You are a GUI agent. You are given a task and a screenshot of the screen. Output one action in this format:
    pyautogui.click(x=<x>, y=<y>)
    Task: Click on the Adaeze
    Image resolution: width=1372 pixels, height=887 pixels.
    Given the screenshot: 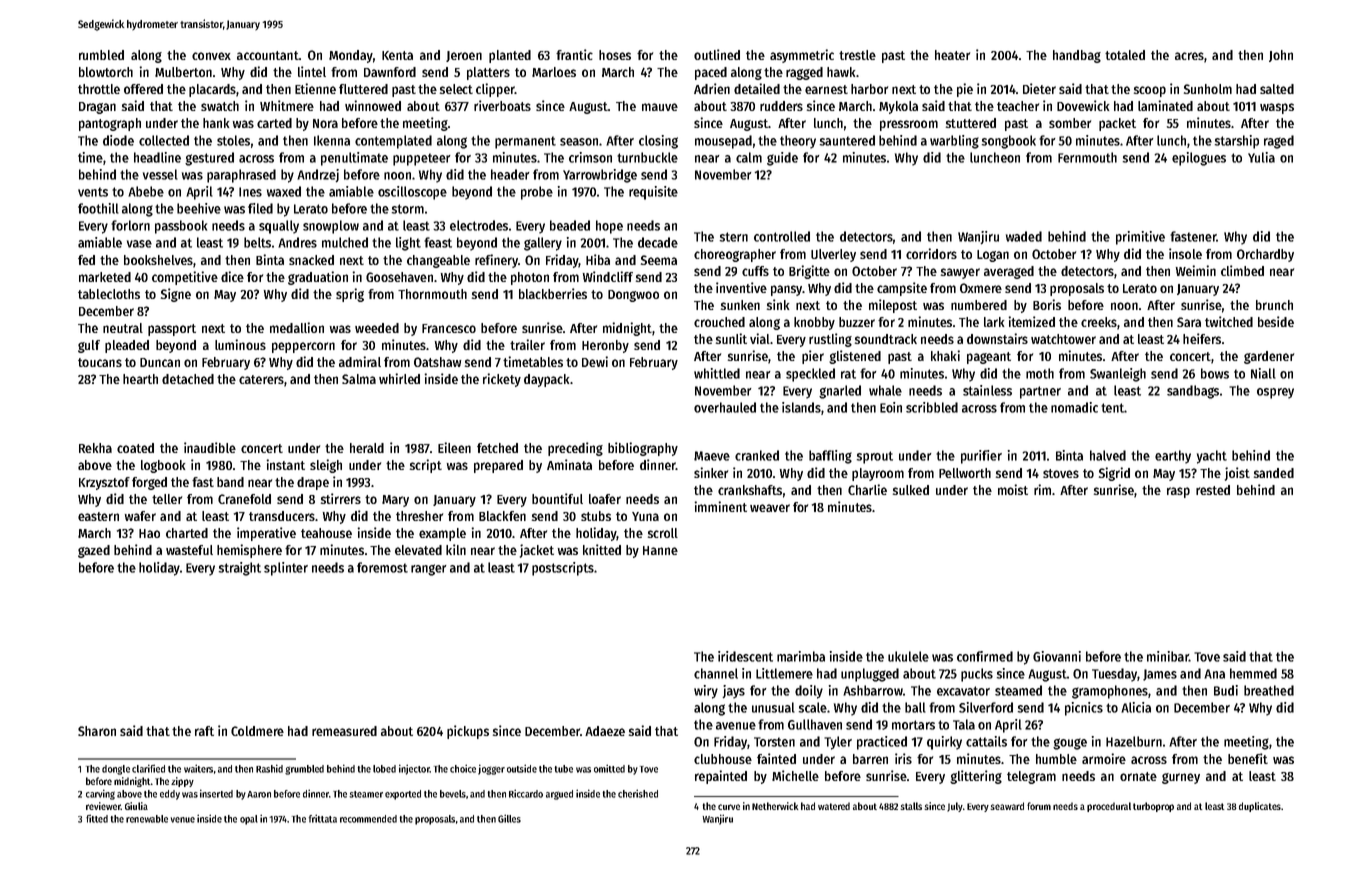 What is the action you would take?
    pyautogui.click(x=605, y=731)
